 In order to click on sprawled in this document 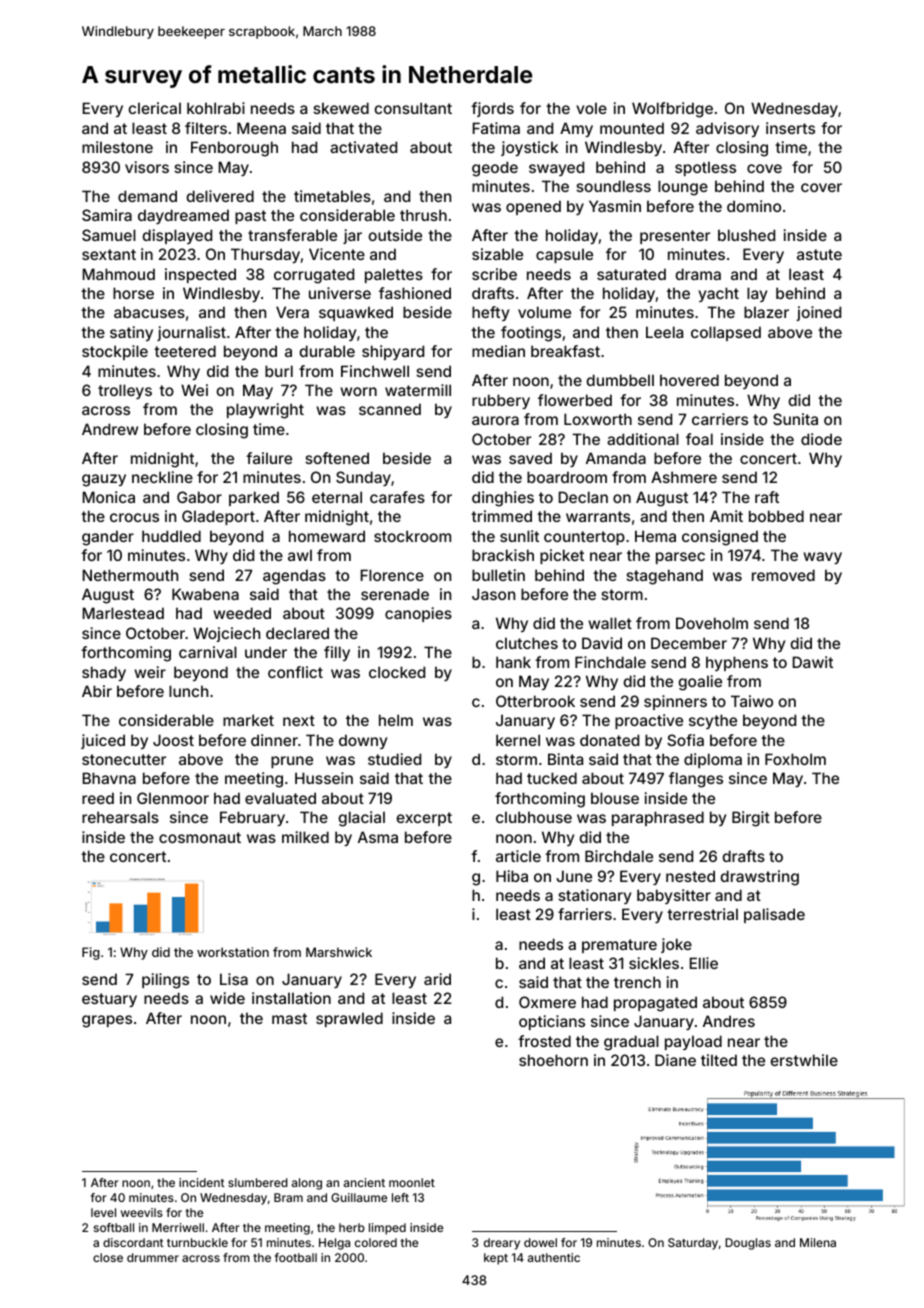, I will do `click(349, 1019)`.
